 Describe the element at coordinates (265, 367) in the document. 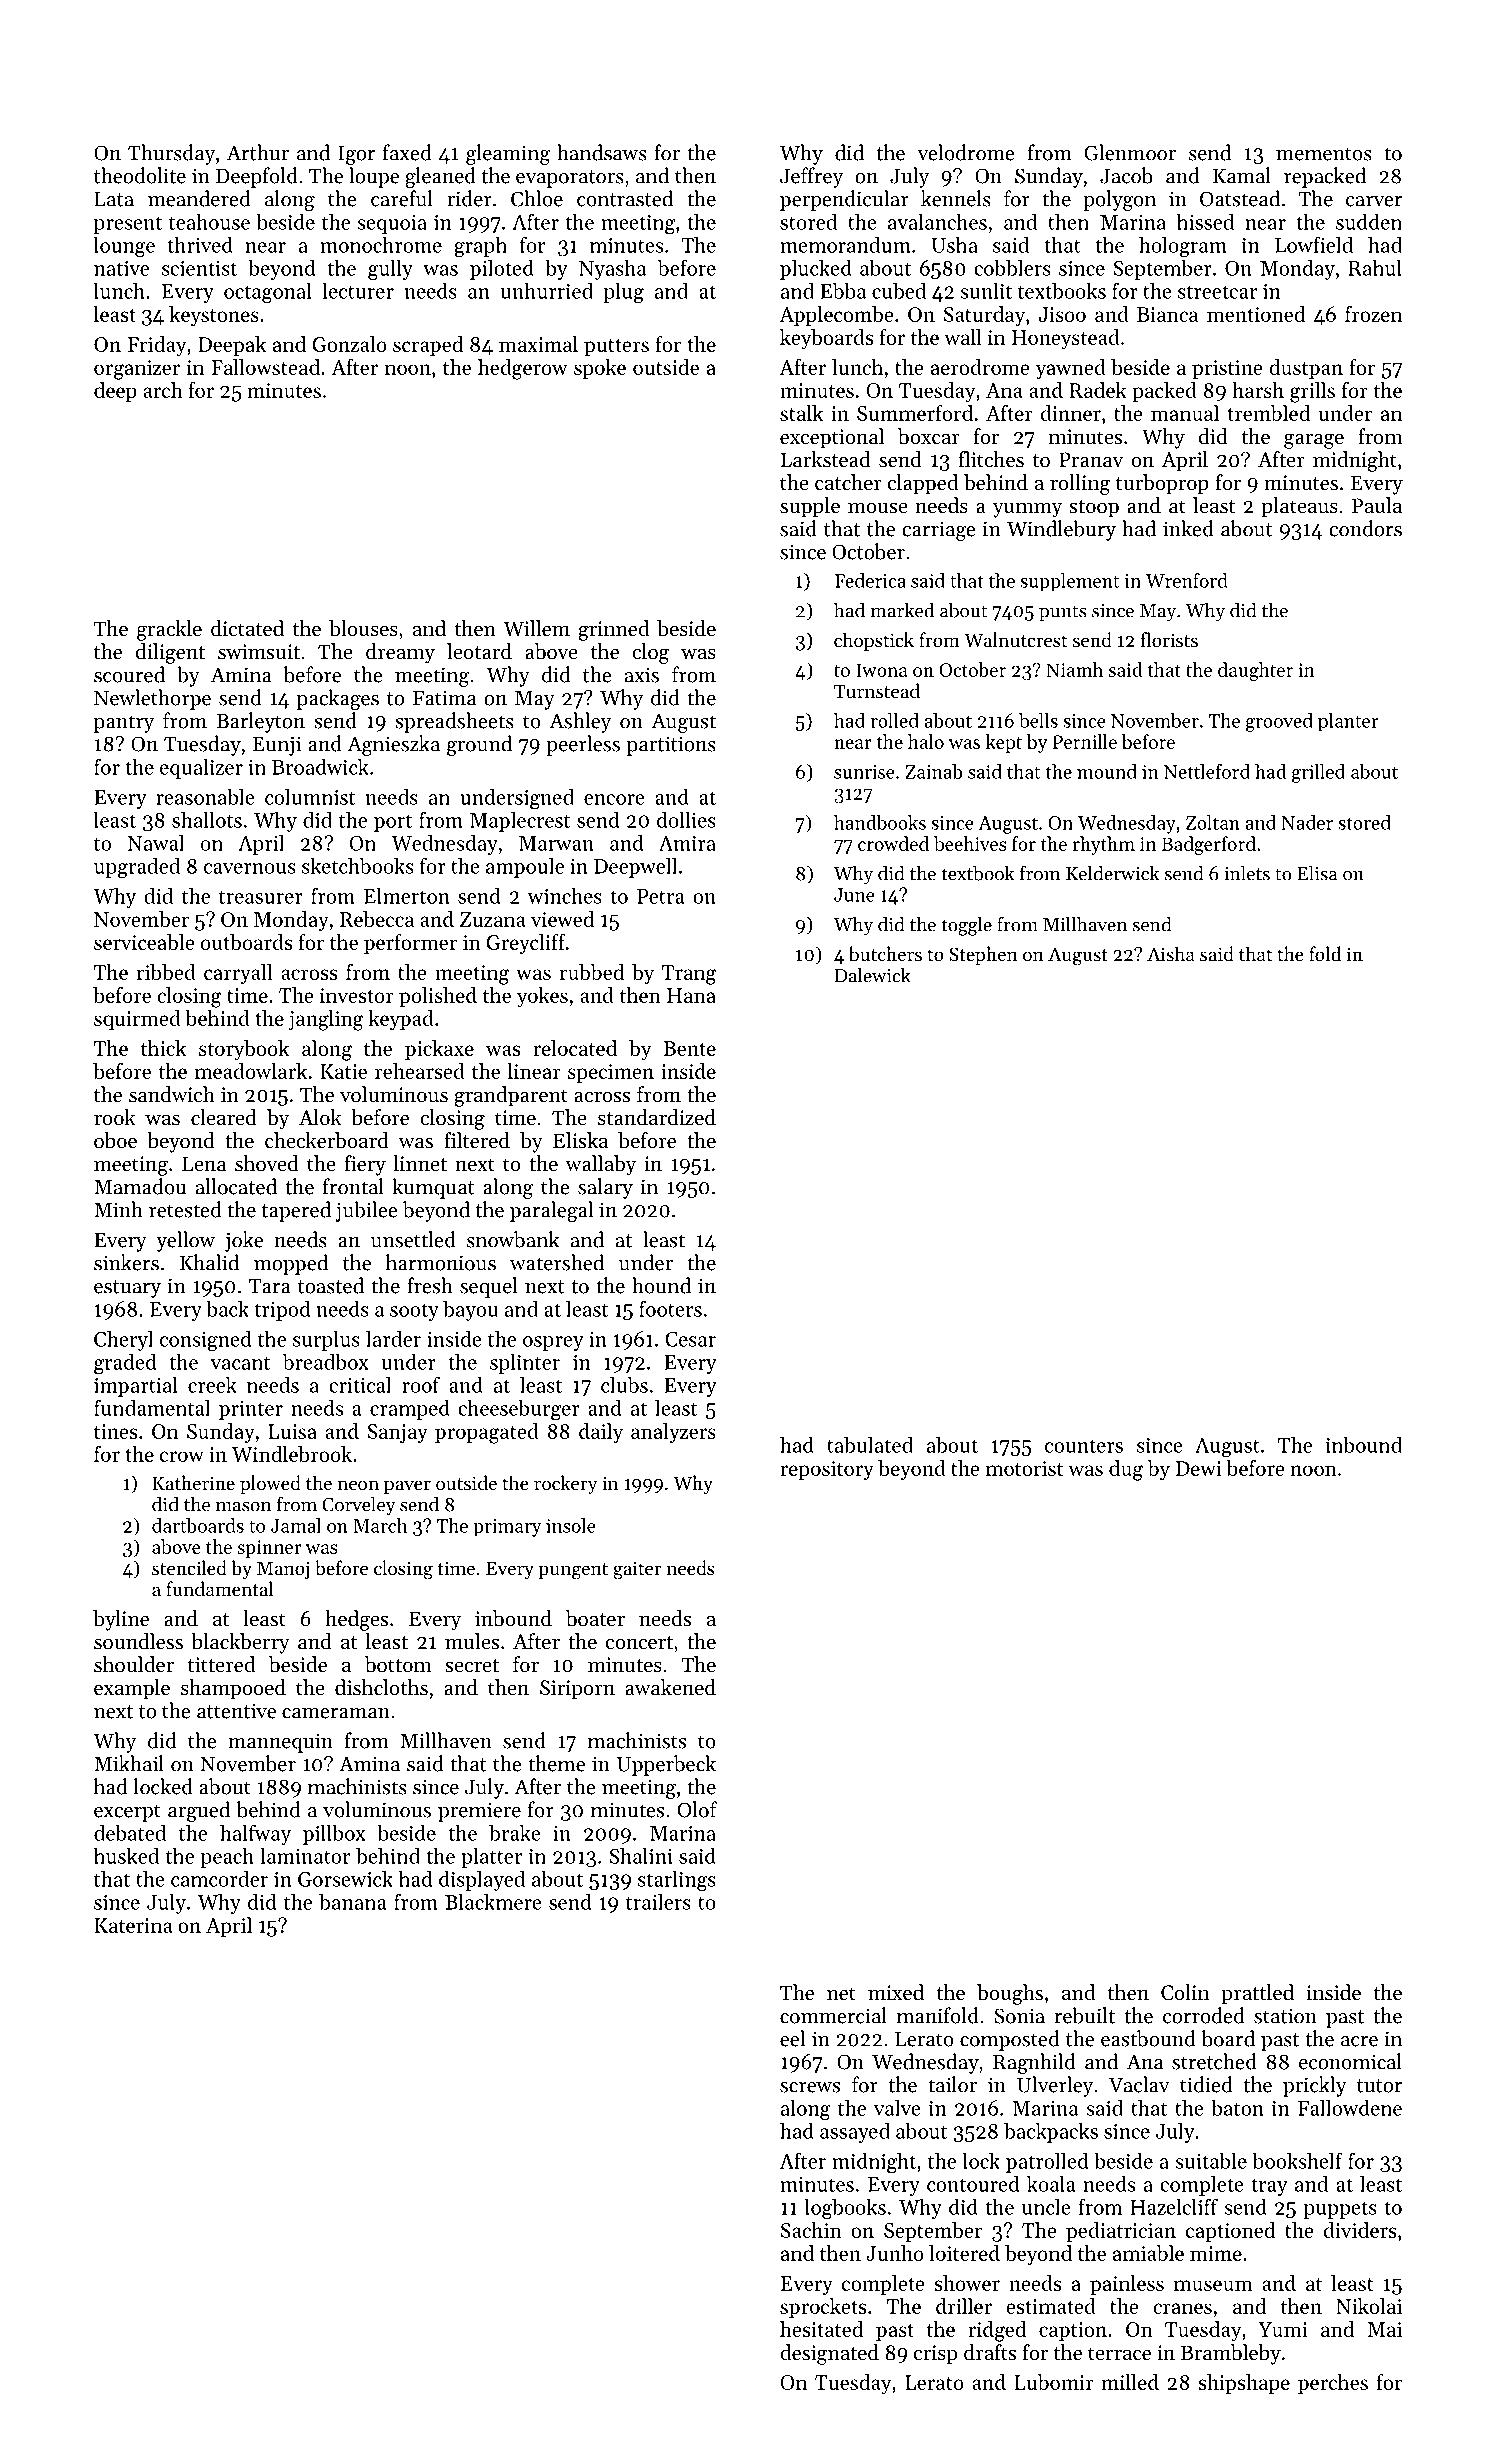

I see `Fallowstead` at that location.
